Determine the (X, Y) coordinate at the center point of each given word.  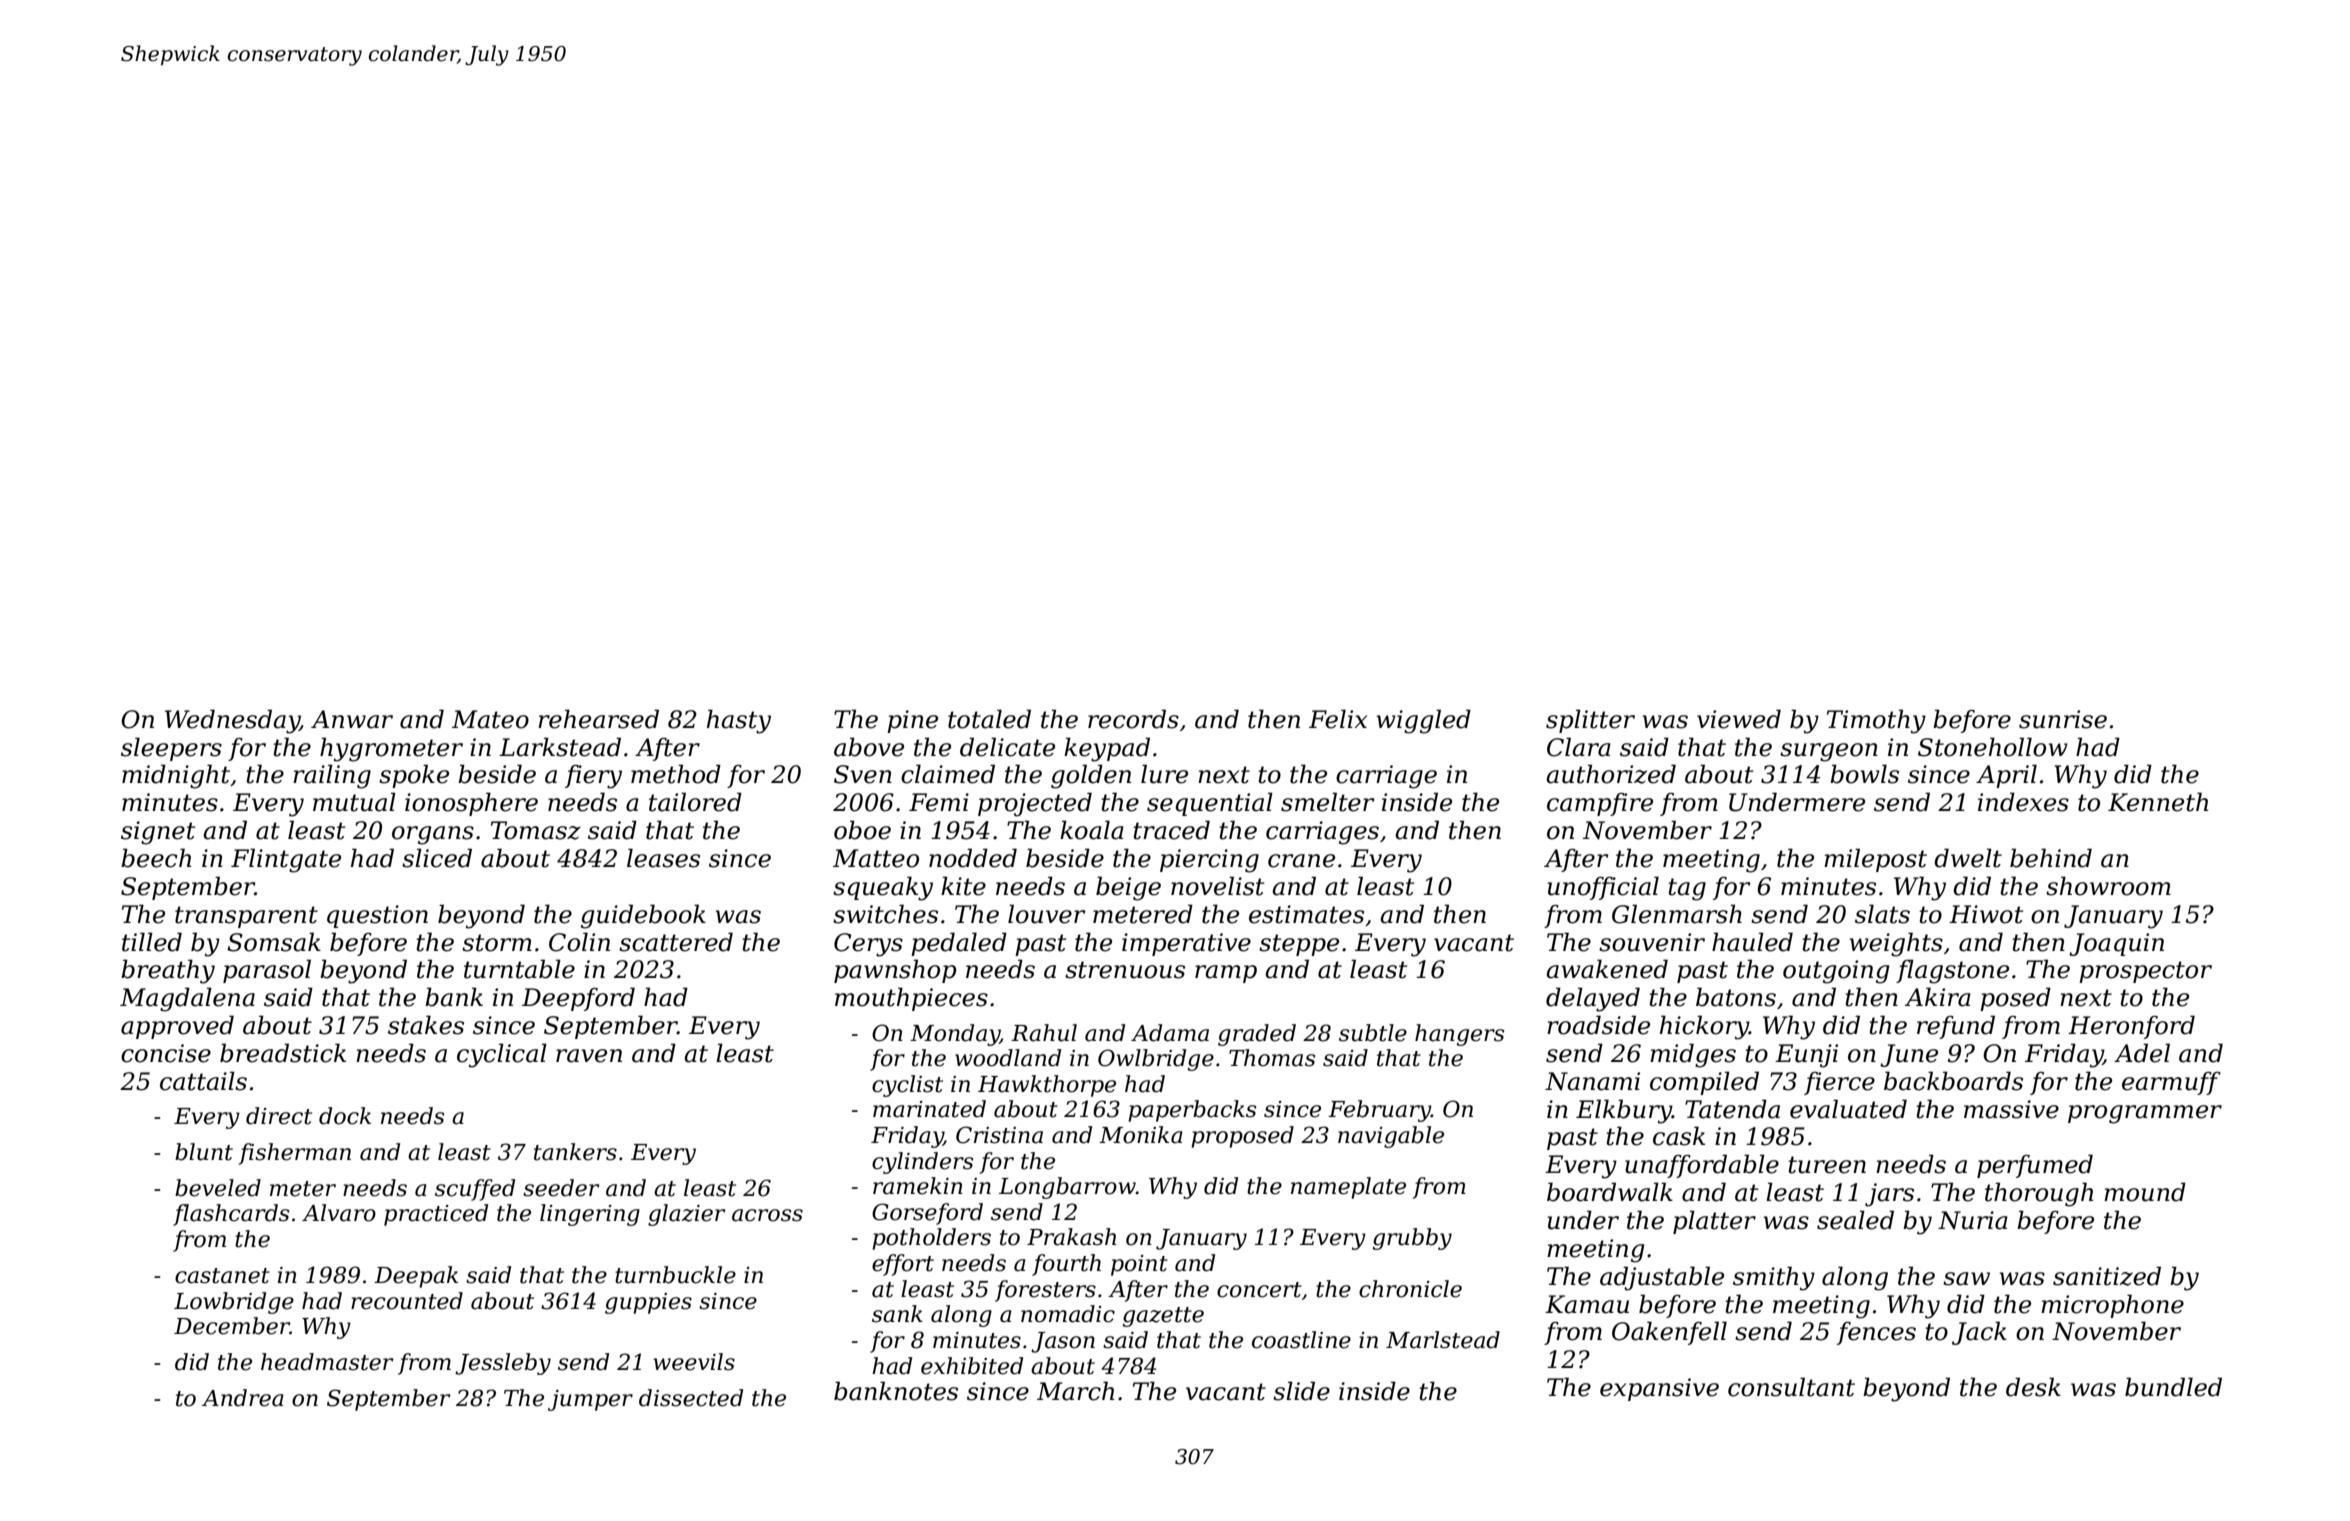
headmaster (327, 1362)
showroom (2108, 886)
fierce (1839, 1083)
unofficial (1603, 888)
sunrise (2063, 719)
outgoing (1836, 972)
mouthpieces (911, 999)
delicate (1007, 747)
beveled (218, 1188)
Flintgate (286, 860)
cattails (203, 1081)
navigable (1391, 1137)
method (676, 774)
